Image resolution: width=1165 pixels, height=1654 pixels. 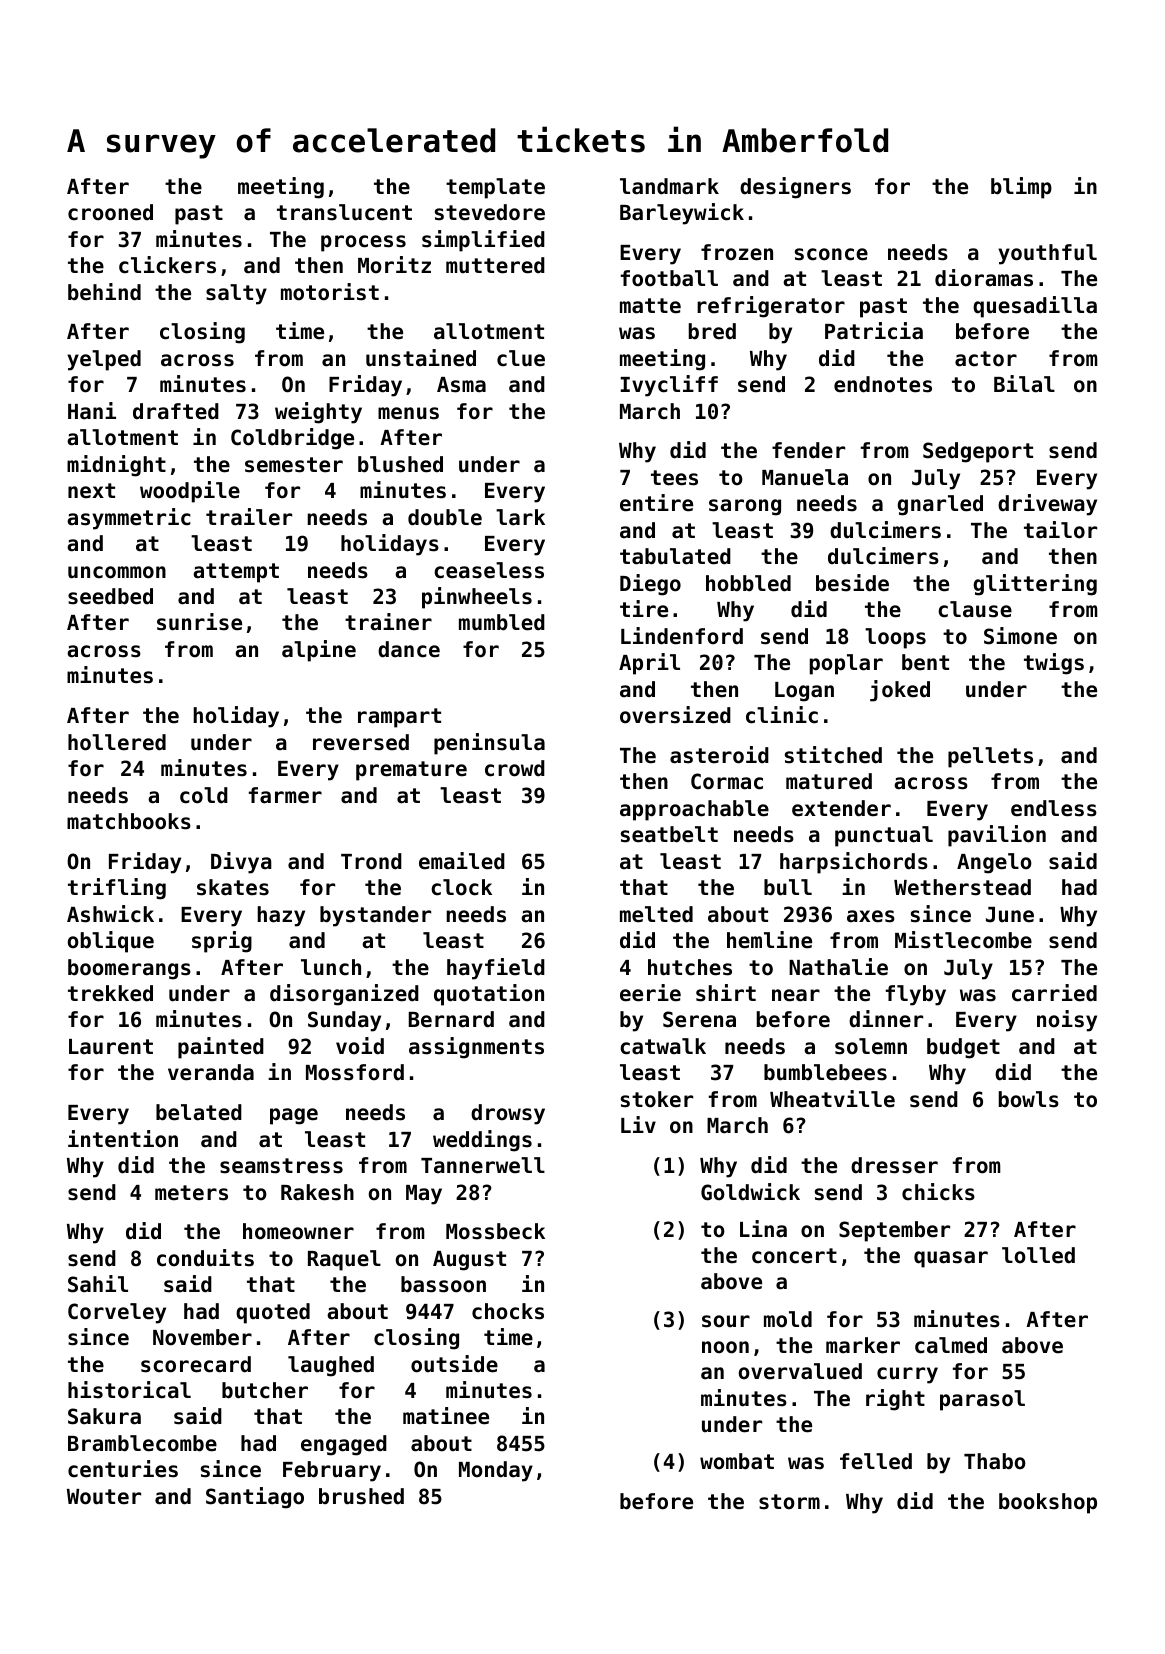 I want to click on endnotes, so click(x=883, y=384).
